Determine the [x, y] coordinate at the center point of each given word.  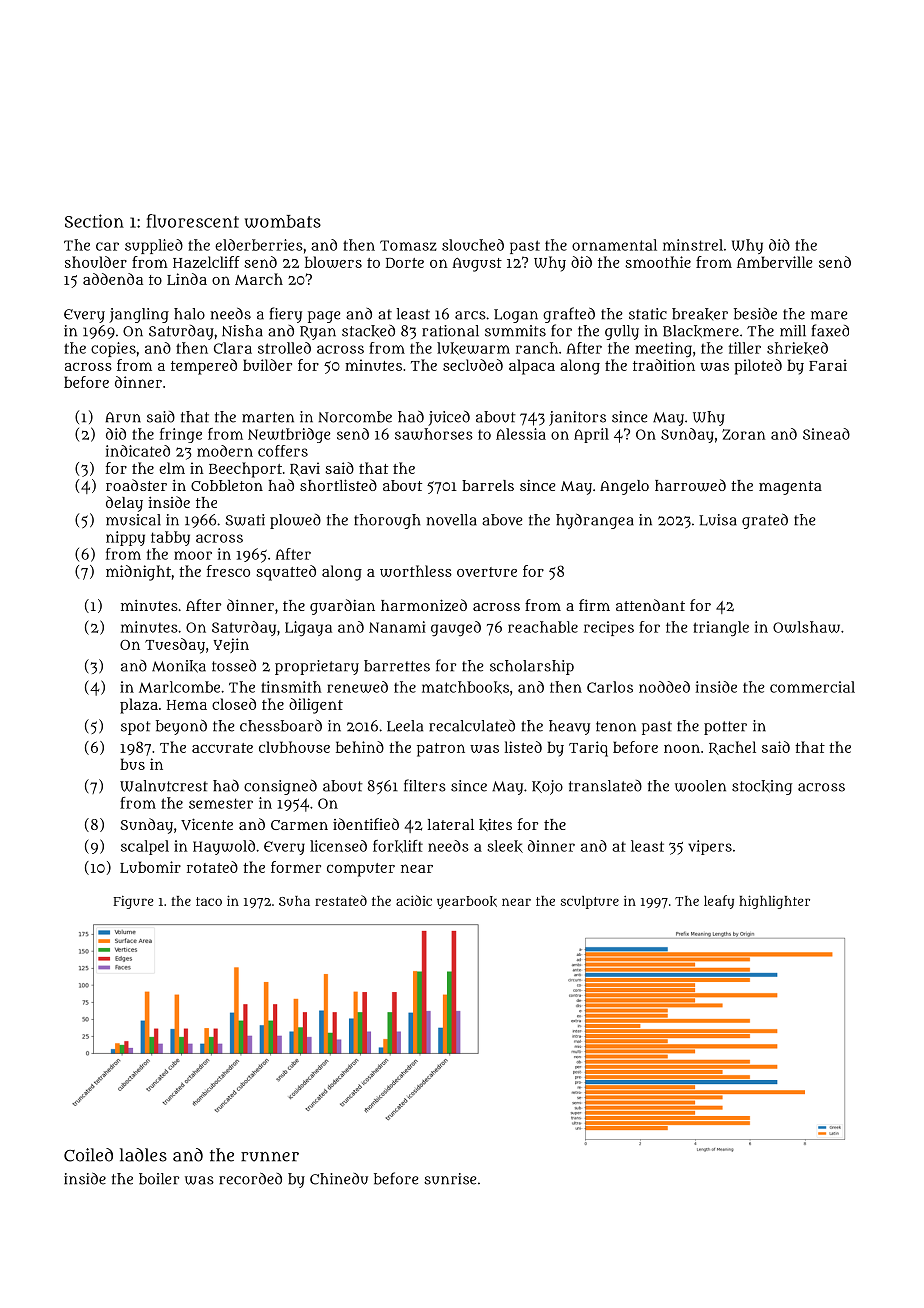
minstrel [693, 245]
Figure [133, 902]
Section [94, 221]
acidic [414, 900]
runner [270, 1157]
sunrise [450, 1179]
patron [441, 750]
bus [132, 764]
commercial [812, 687]
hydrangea [595, 521]
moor [193, 555]
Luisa [718, 520]
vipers [710, 847]
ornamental [614, 245]
